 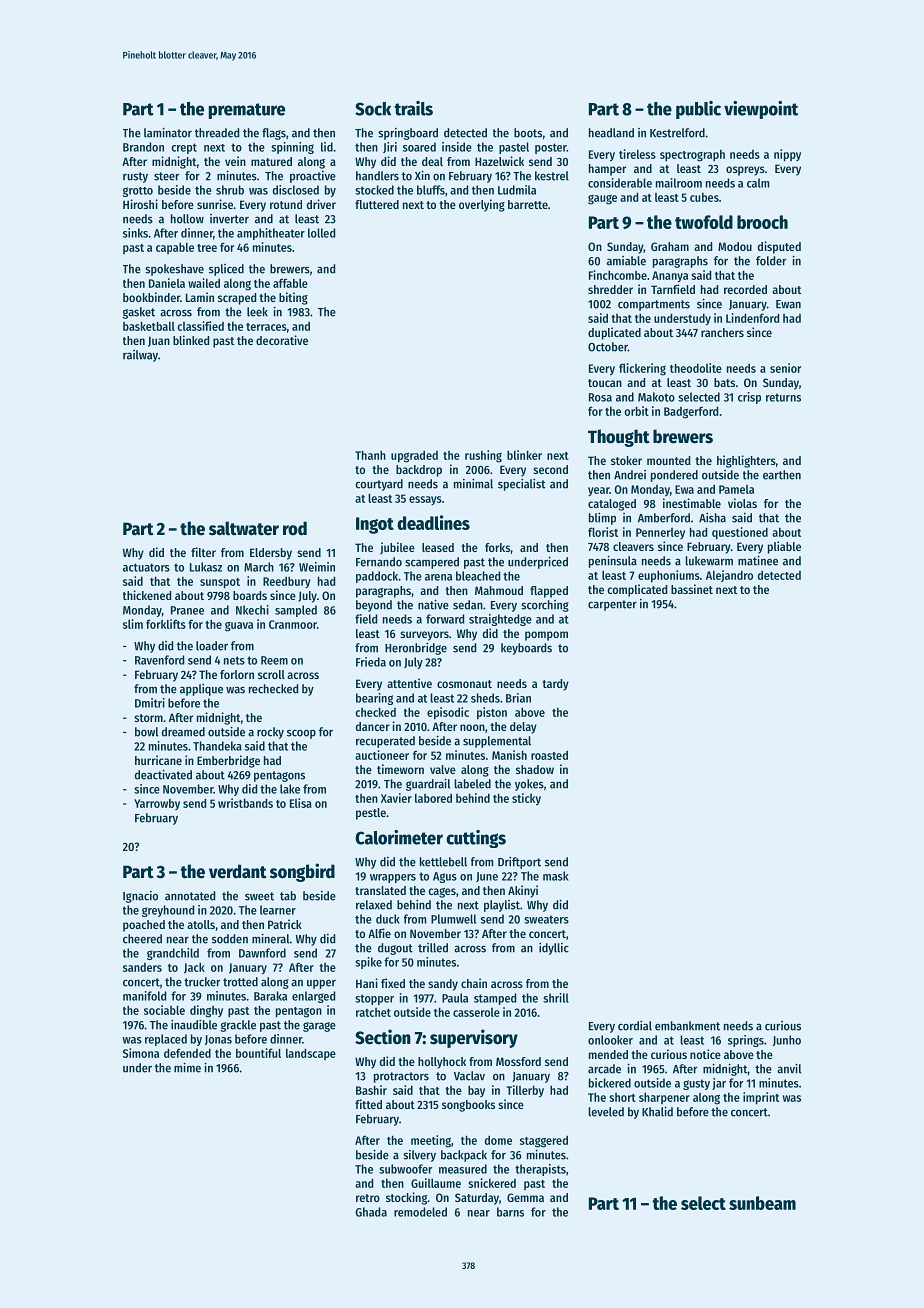 What do you see at coordinates (380, 890) in the screenshot?
I see `translated` at bounding box center [380, 890].
